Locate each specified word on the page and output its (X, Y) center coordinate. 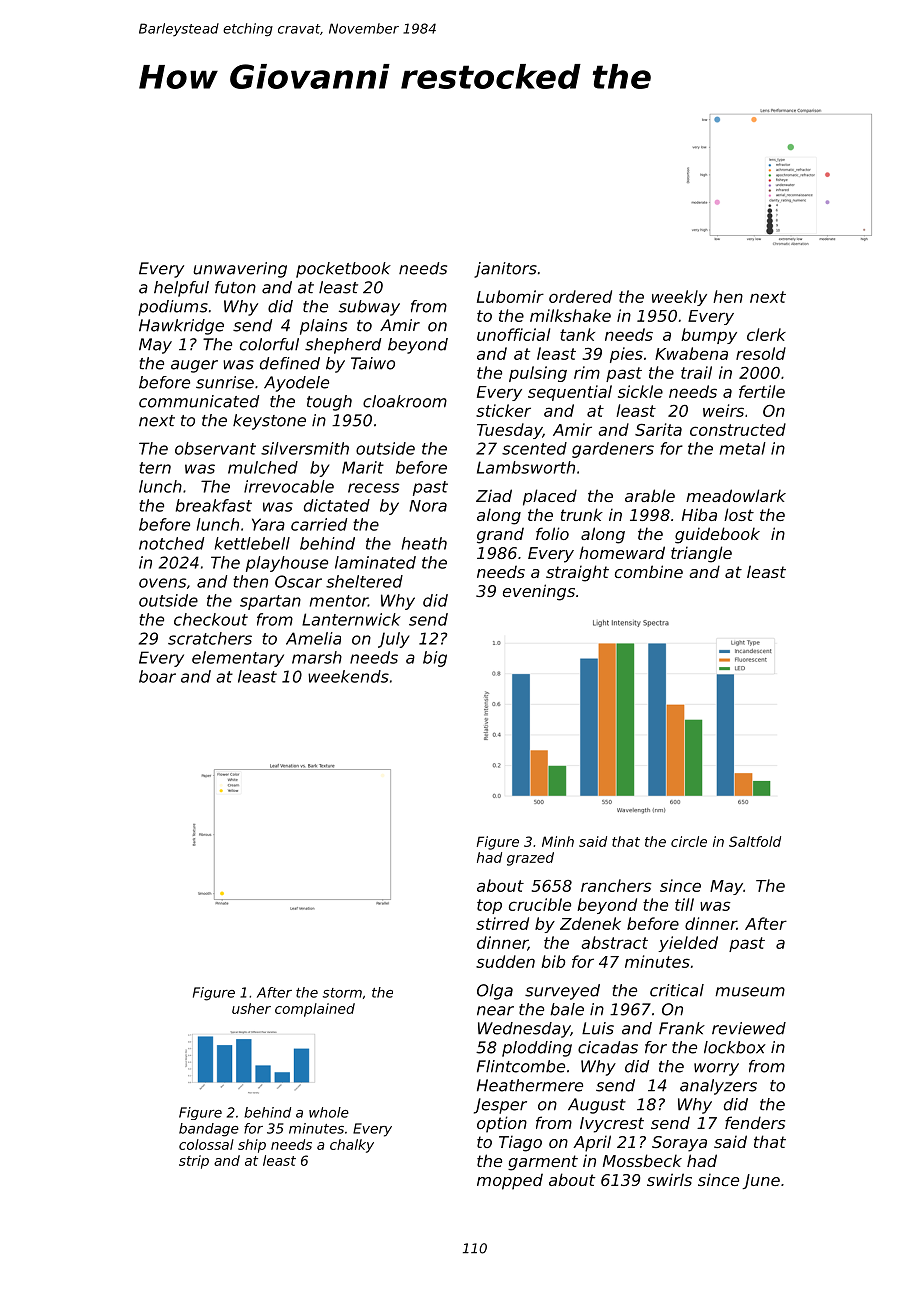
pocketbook (343, 270)
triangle (701, 554)
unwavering (240, 270)
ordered (580, 296)
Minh (558, 841)
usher (251, 1008)
